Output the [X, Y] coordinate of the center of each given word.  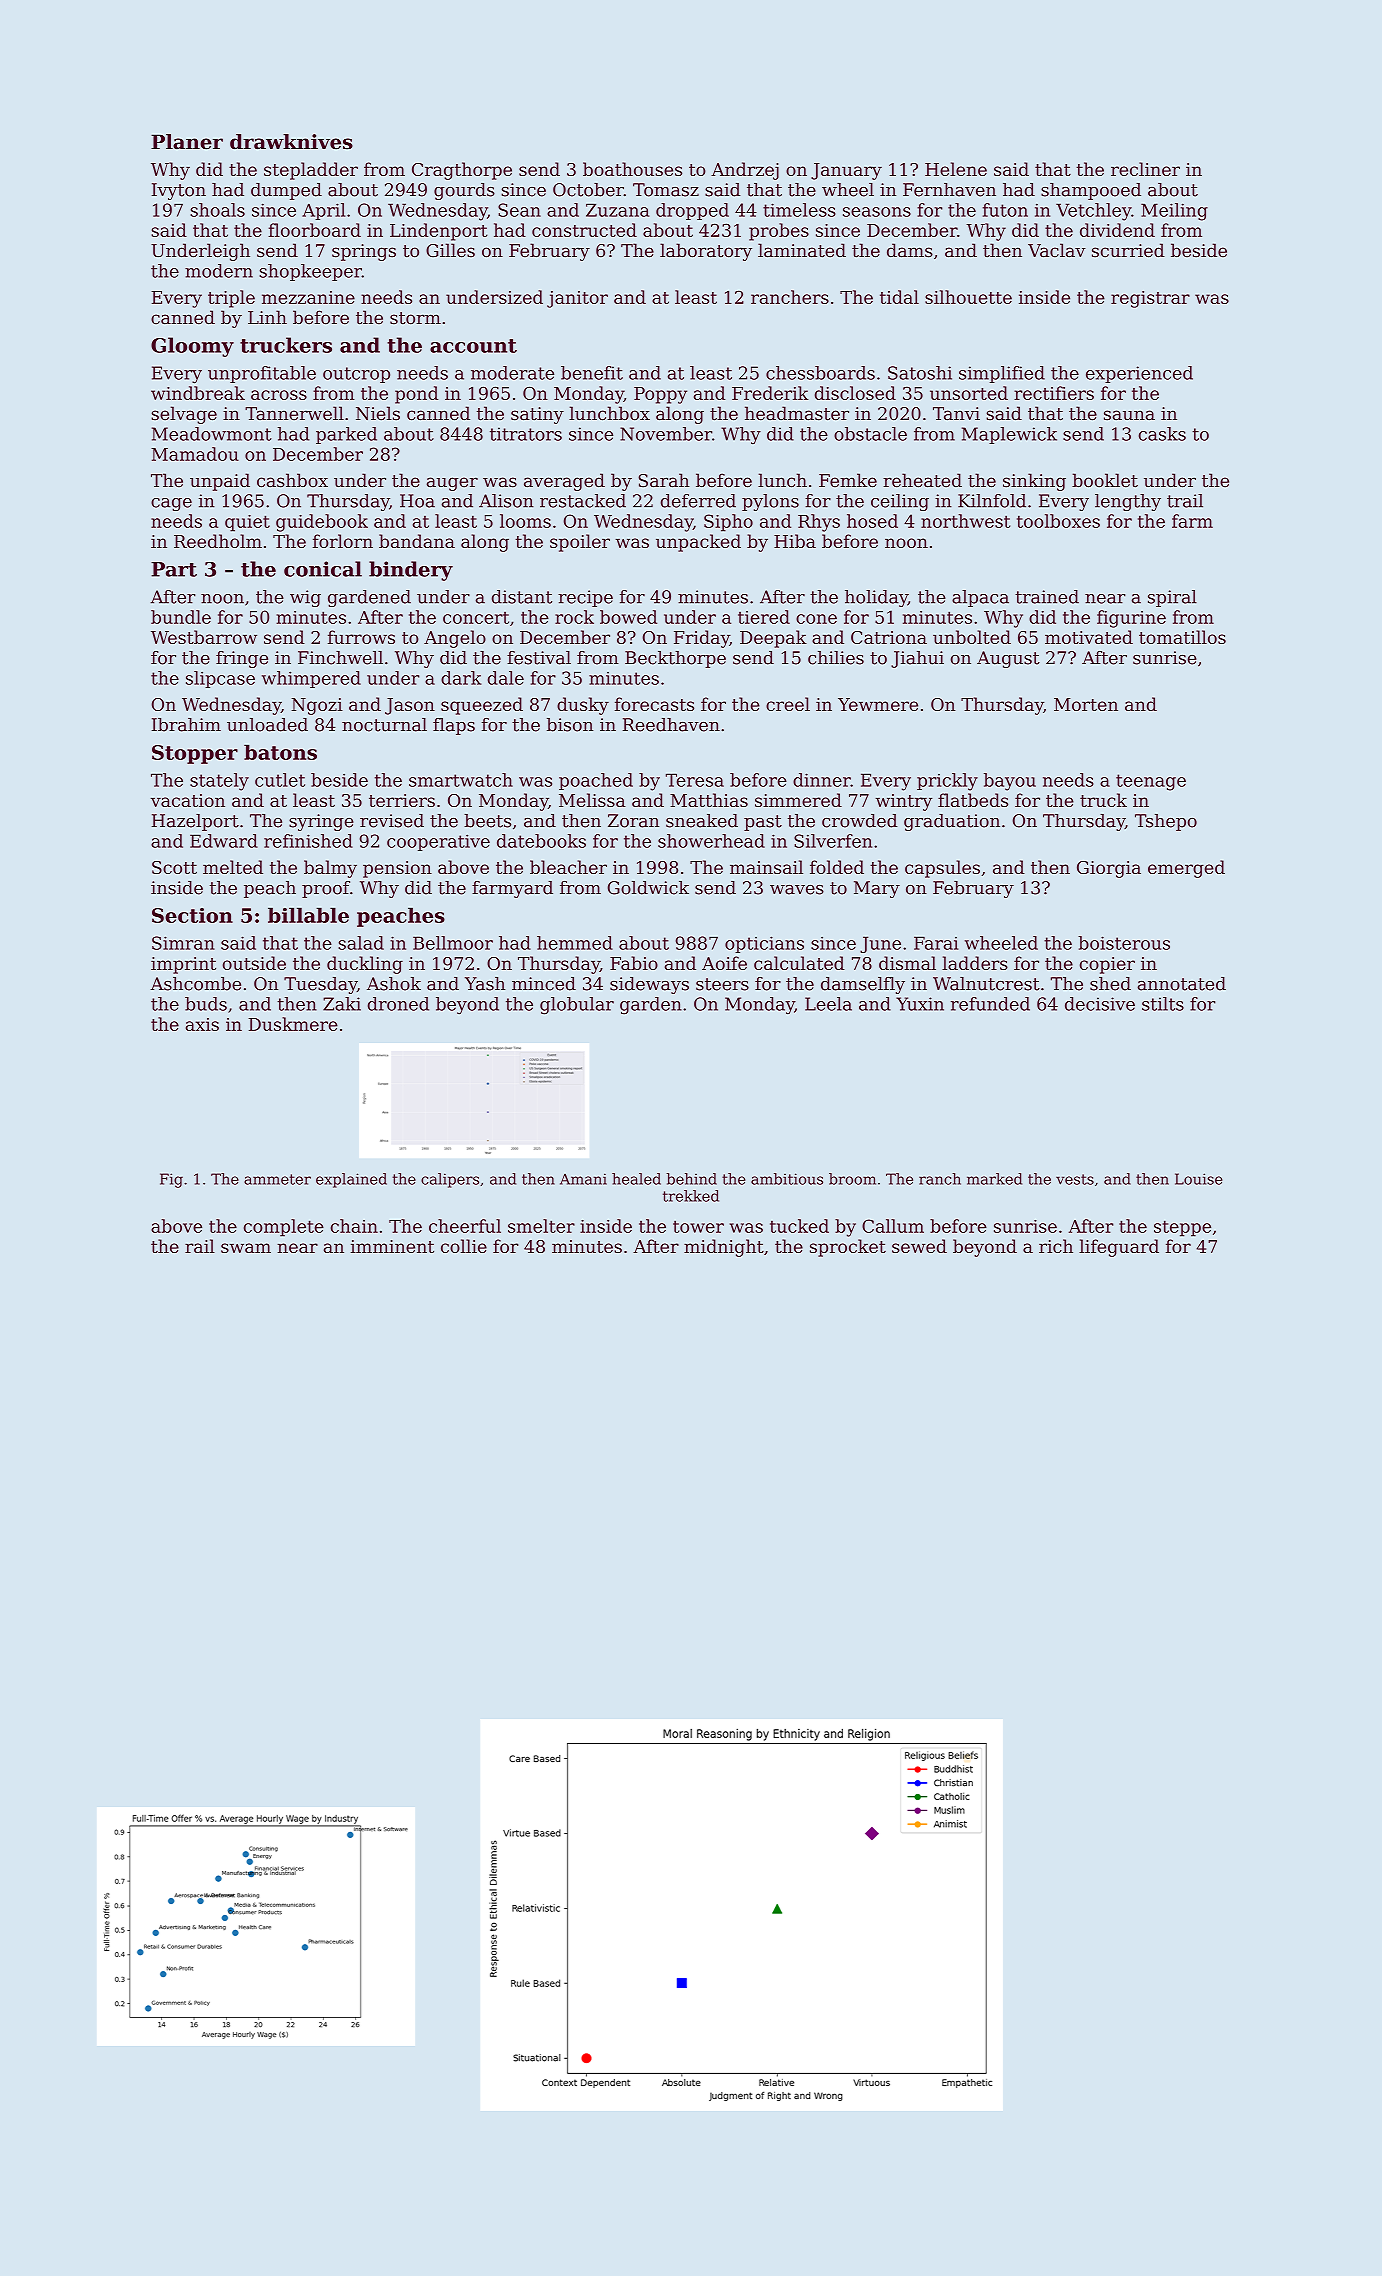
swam [246, 1248]
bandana [417, 541]
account [473, 346]
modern [219, 271]
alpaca [980, 598]
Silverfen [833, 841]
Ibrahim [186, 725]
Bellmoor [453, 943]
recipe [585, 598]
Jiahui [917, 659]
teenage [1151, 782]
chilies [836, 658]
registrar [1150, 299]
